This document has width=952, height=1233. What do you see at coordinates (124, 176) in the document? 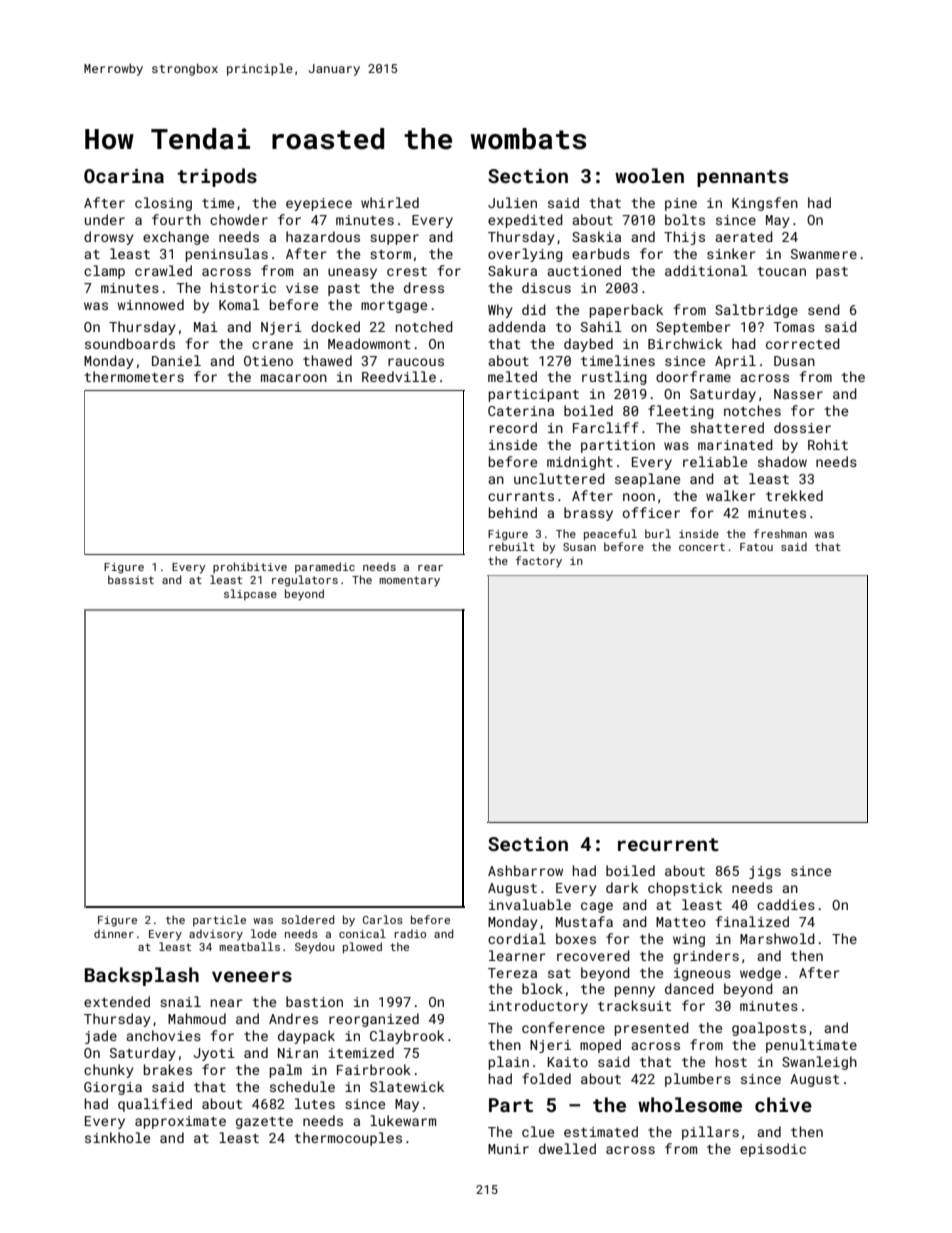
I see `Ocarina` at bounding box center [124, 176].
